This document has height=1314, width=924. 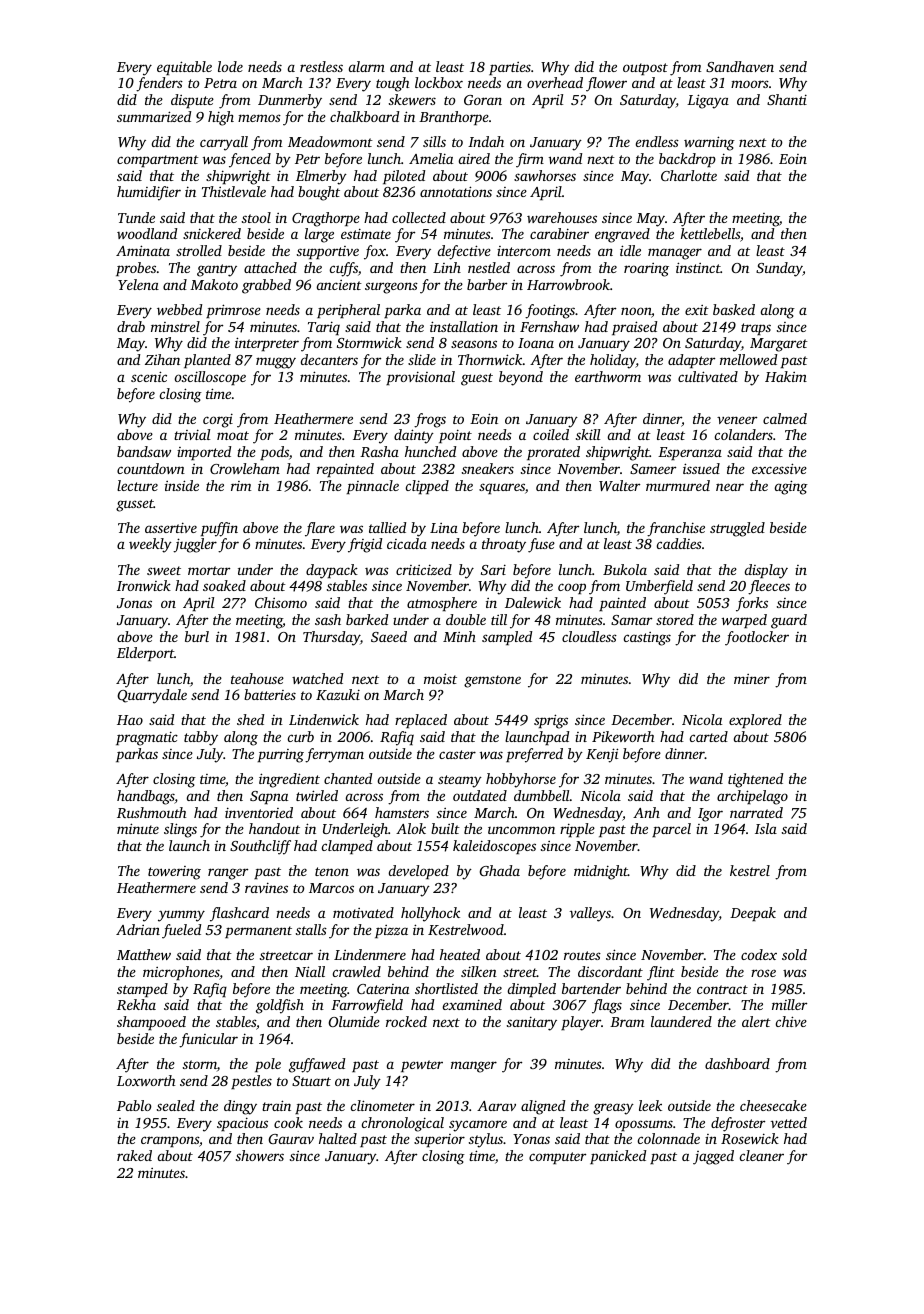 What do you see at coordinates (661, 973) in the document?
I see `flint` at bounding box center [661, 973].
